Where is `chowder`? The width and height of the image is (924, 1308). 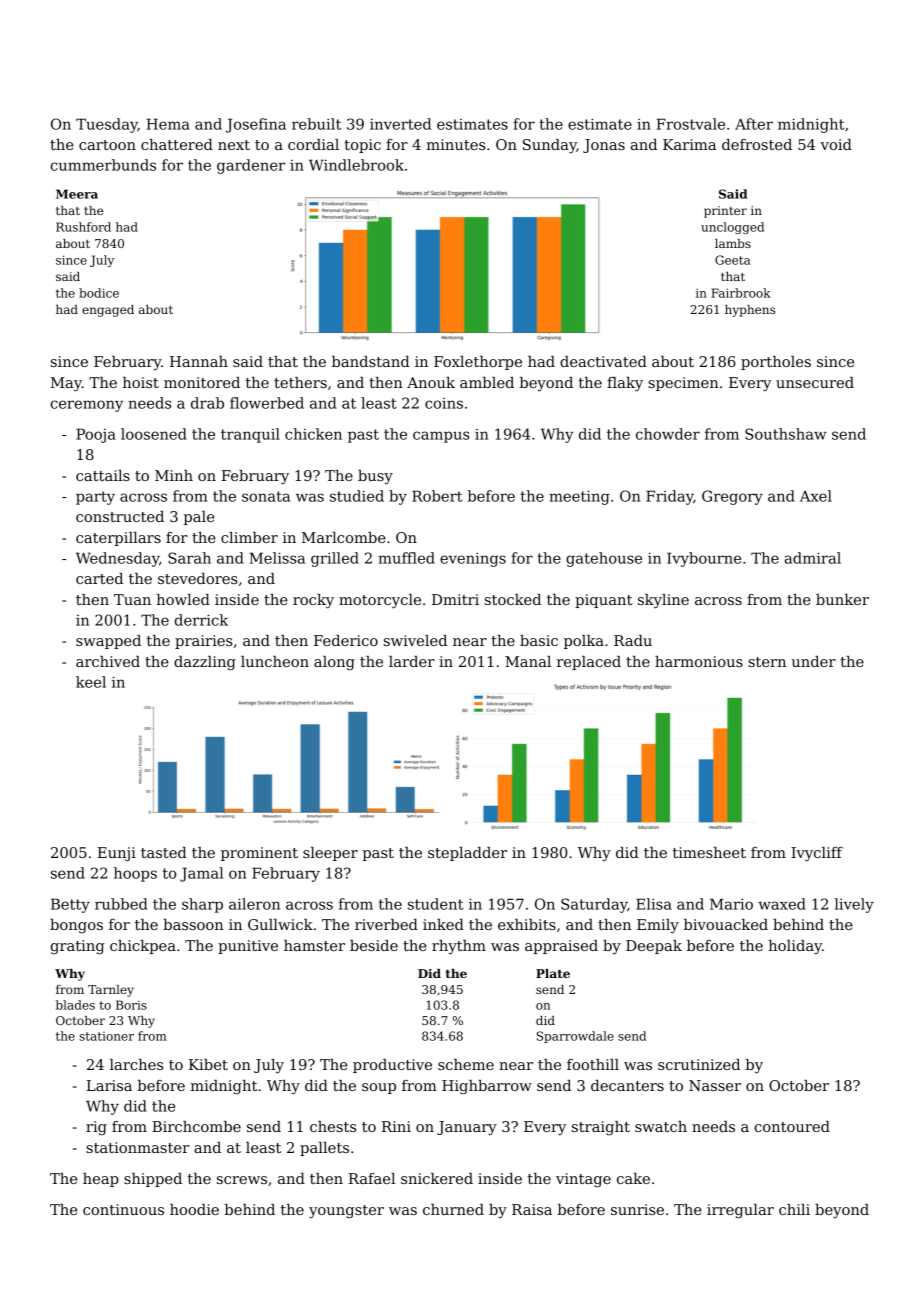
chowder is located at coordinates (668, 434).
